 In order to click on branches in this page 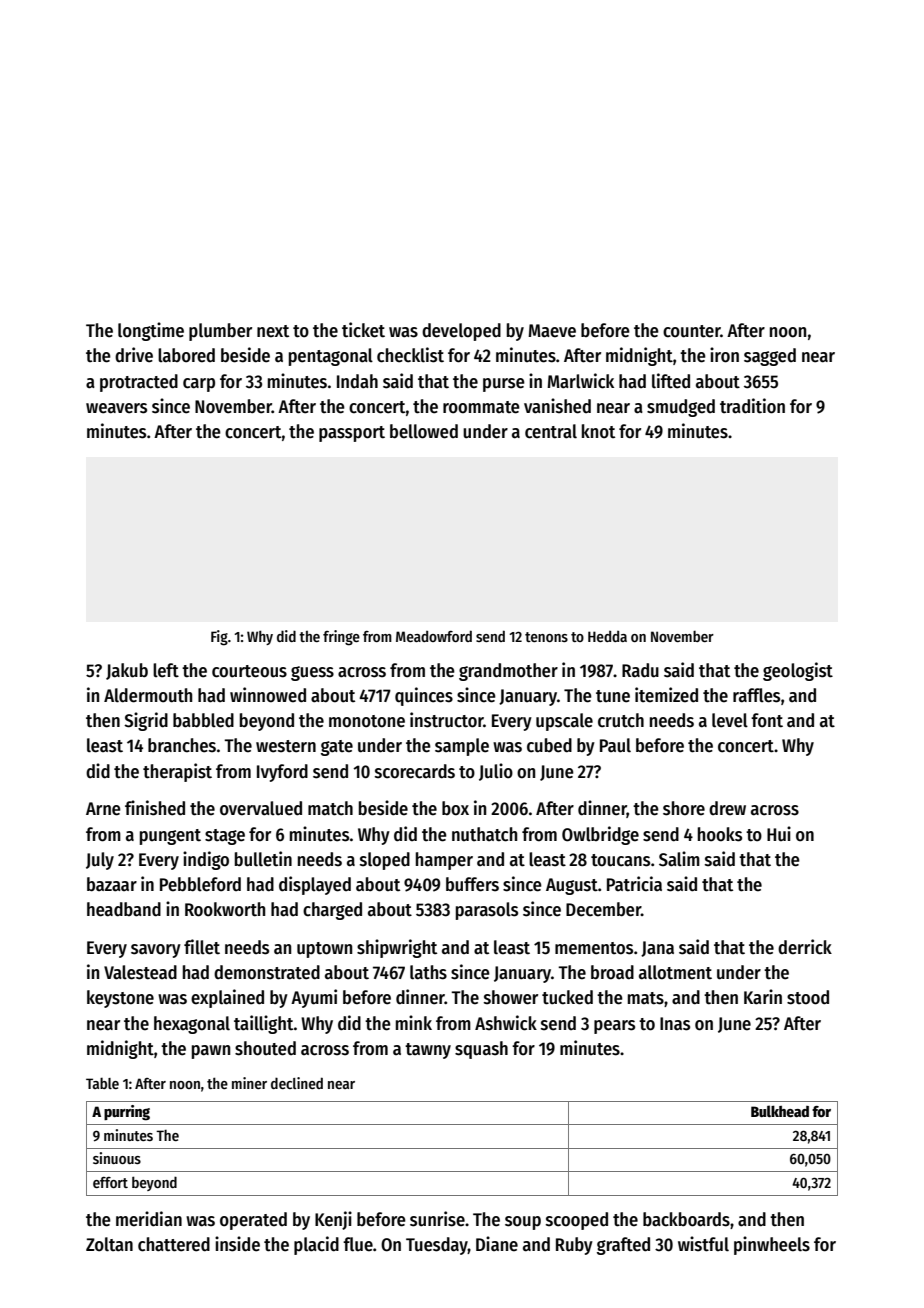, I will do `click(182, 745)`.
